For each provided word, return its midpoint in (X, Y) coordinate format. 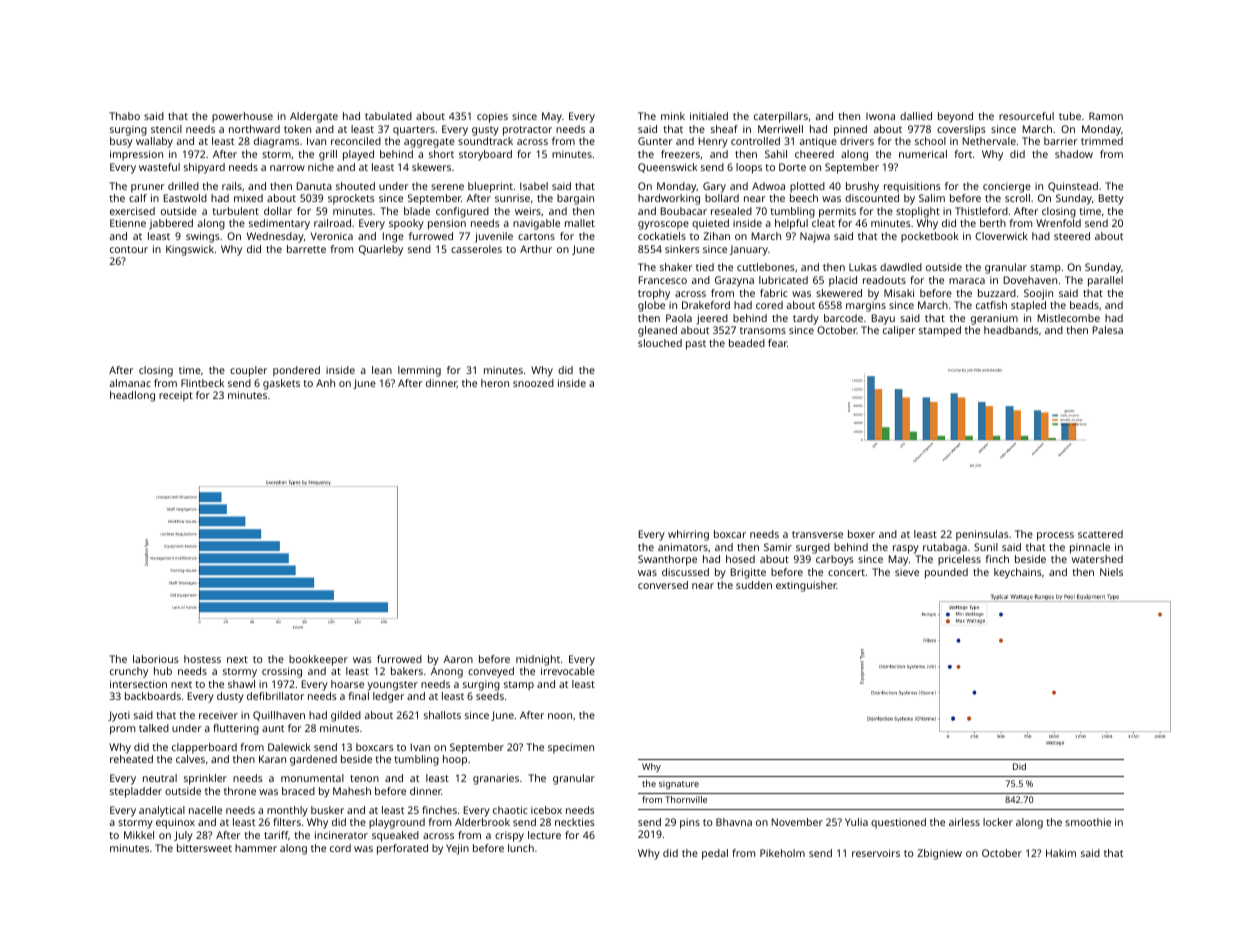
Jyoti (119, 716)
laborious (156, 659)
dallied (916, 116)
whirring (688, 535)
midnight (538, 660)
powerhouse (242, 117)
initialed (709, 116)
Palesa (1108, 330)
